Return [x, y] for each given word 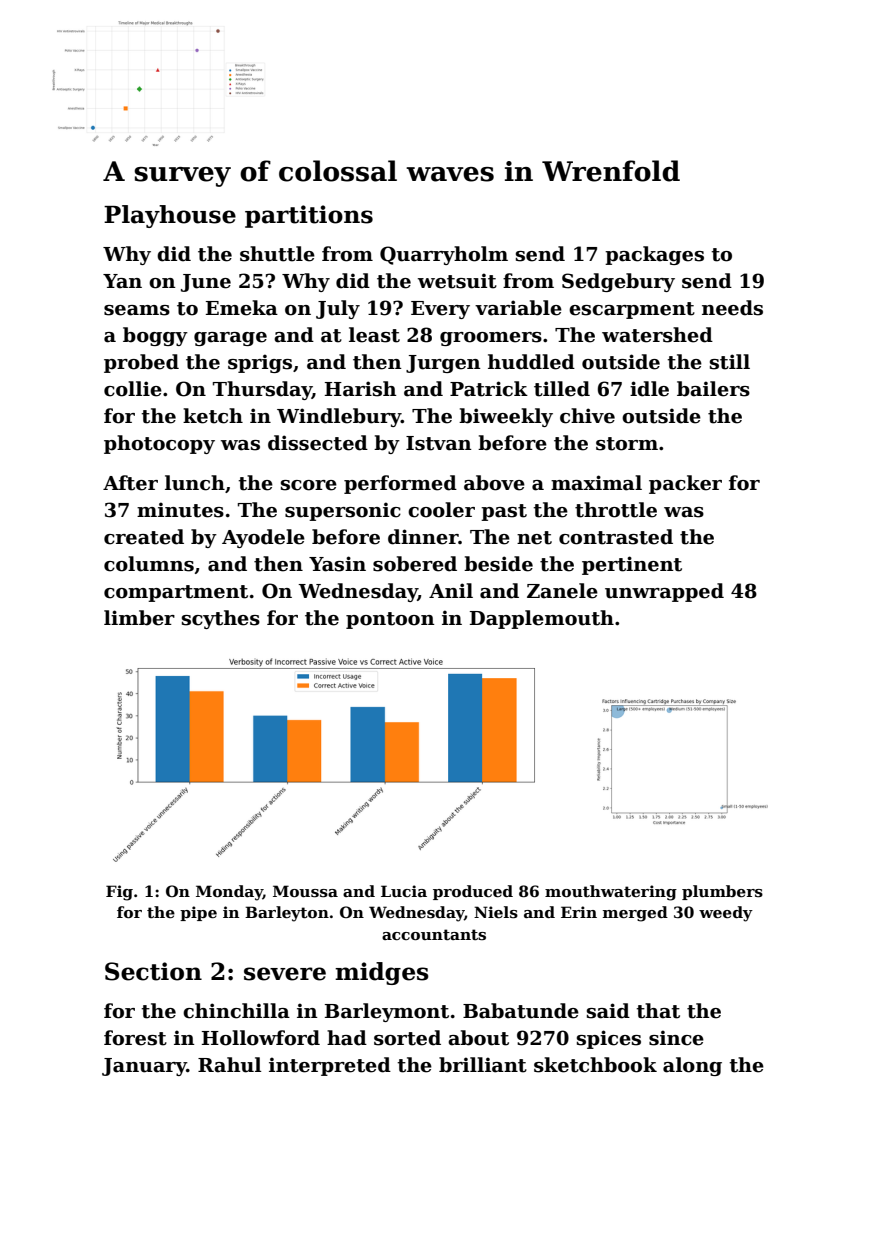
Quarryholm [444, 255]
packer [685, 484]
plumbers [722, 892]
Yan [122, 281]
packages [654, 255]
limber [139, 618]
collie [133, 389]
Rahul [229, 1065]
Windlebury [339, 417]
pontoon [390, 620]
